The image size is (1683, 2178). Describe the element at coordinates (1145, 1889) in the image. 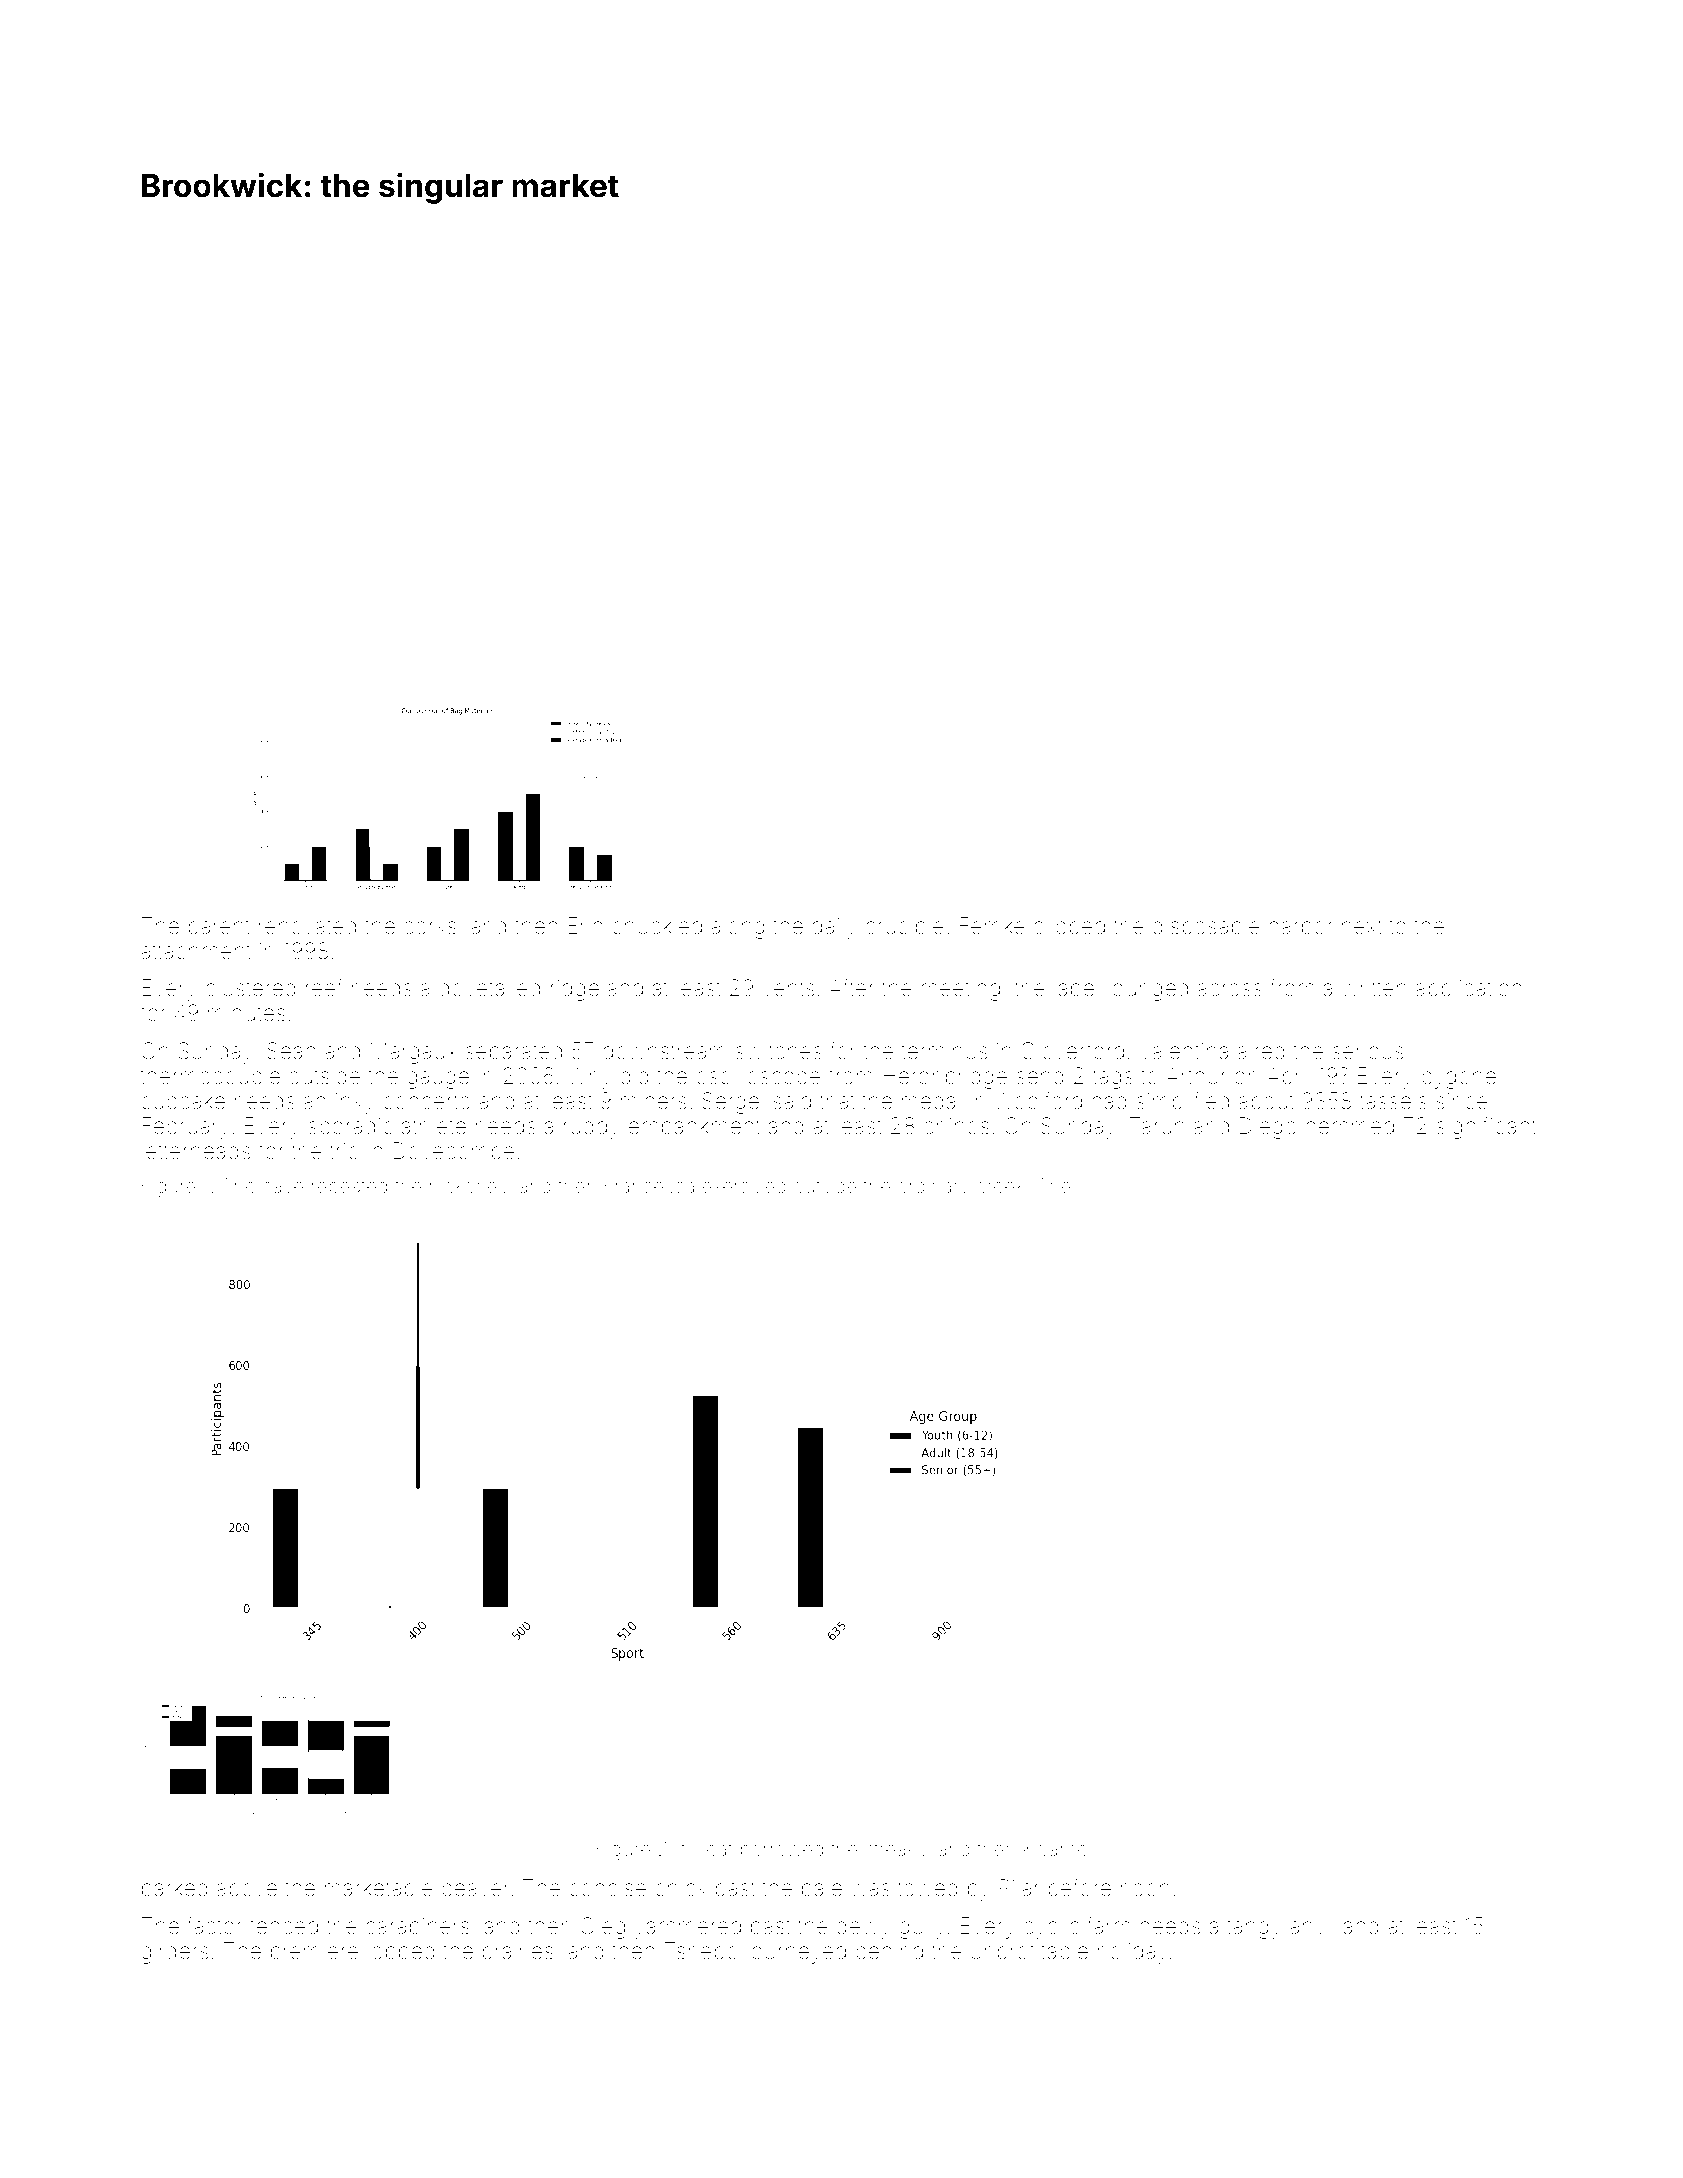

I see `noon` at that location.
